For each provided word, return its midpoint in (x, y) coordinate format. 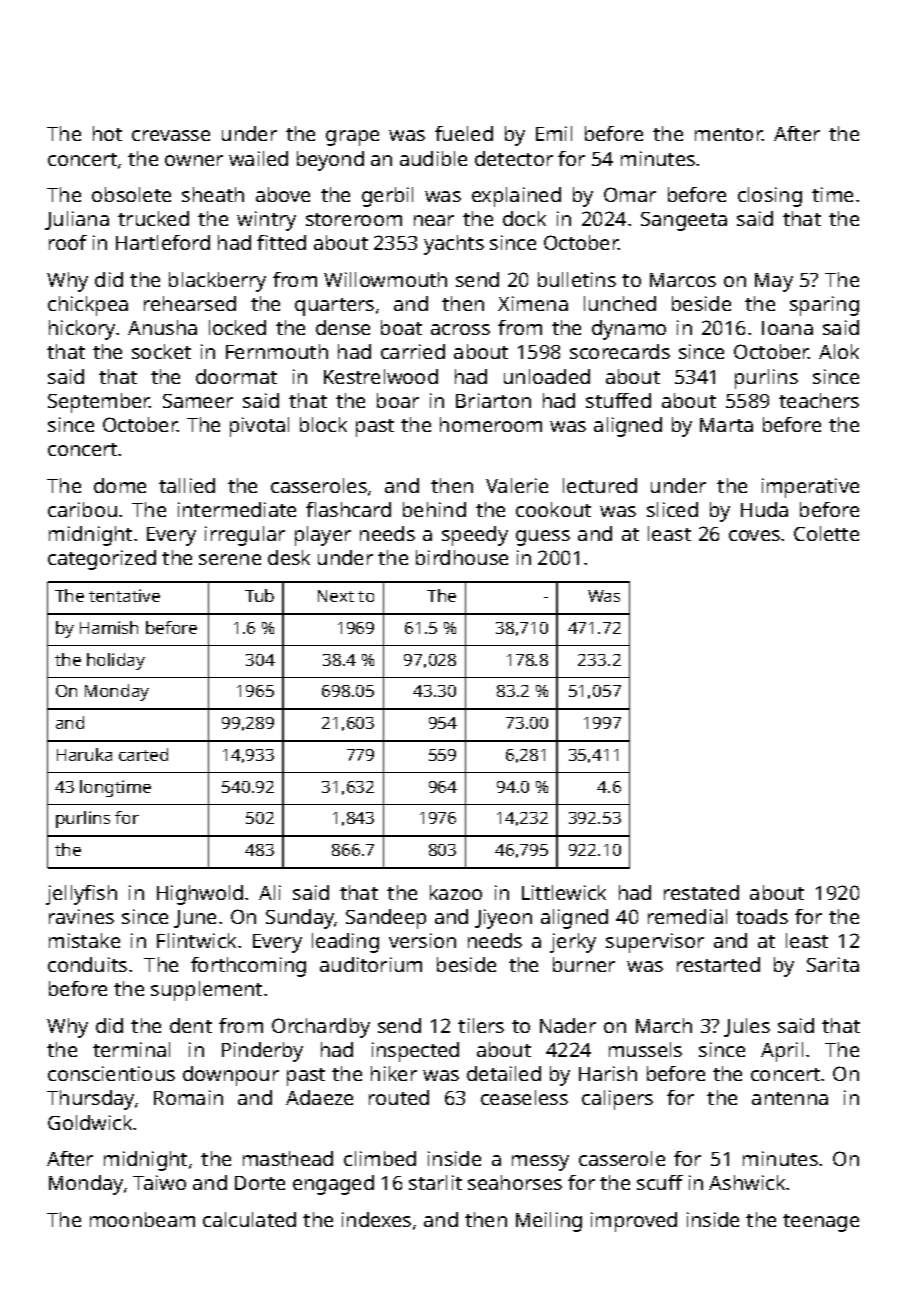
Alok (839, 351)
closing (770, 197)
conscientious (111, 1073)
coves (754, 535)
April (782, 1052)
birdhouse (462, 557)
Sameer (198, 401)
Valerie (517, 485)
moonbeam (142, 1219)
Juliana (77, 220)
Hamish (109, 627)
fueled (464, 133)
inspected (415, 1052)
